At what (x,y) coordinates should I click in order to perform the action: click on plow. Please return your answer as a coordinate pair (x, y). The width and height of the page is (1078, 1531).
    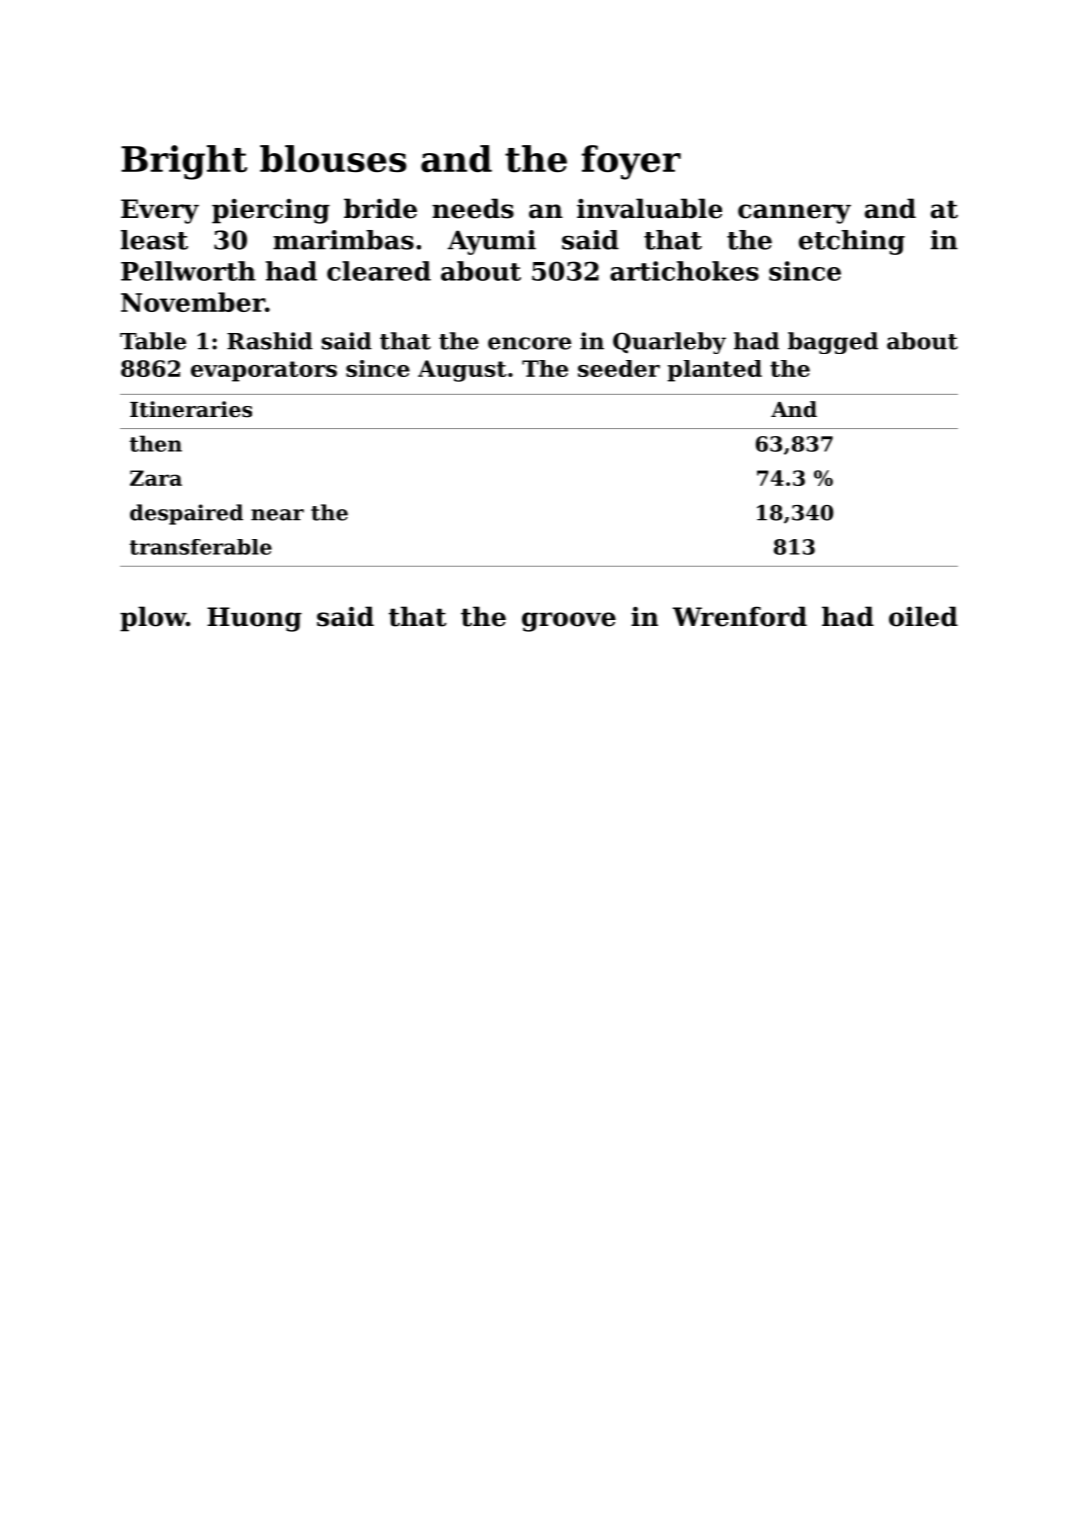
    Looking at the image, I should click on (153, 619).
